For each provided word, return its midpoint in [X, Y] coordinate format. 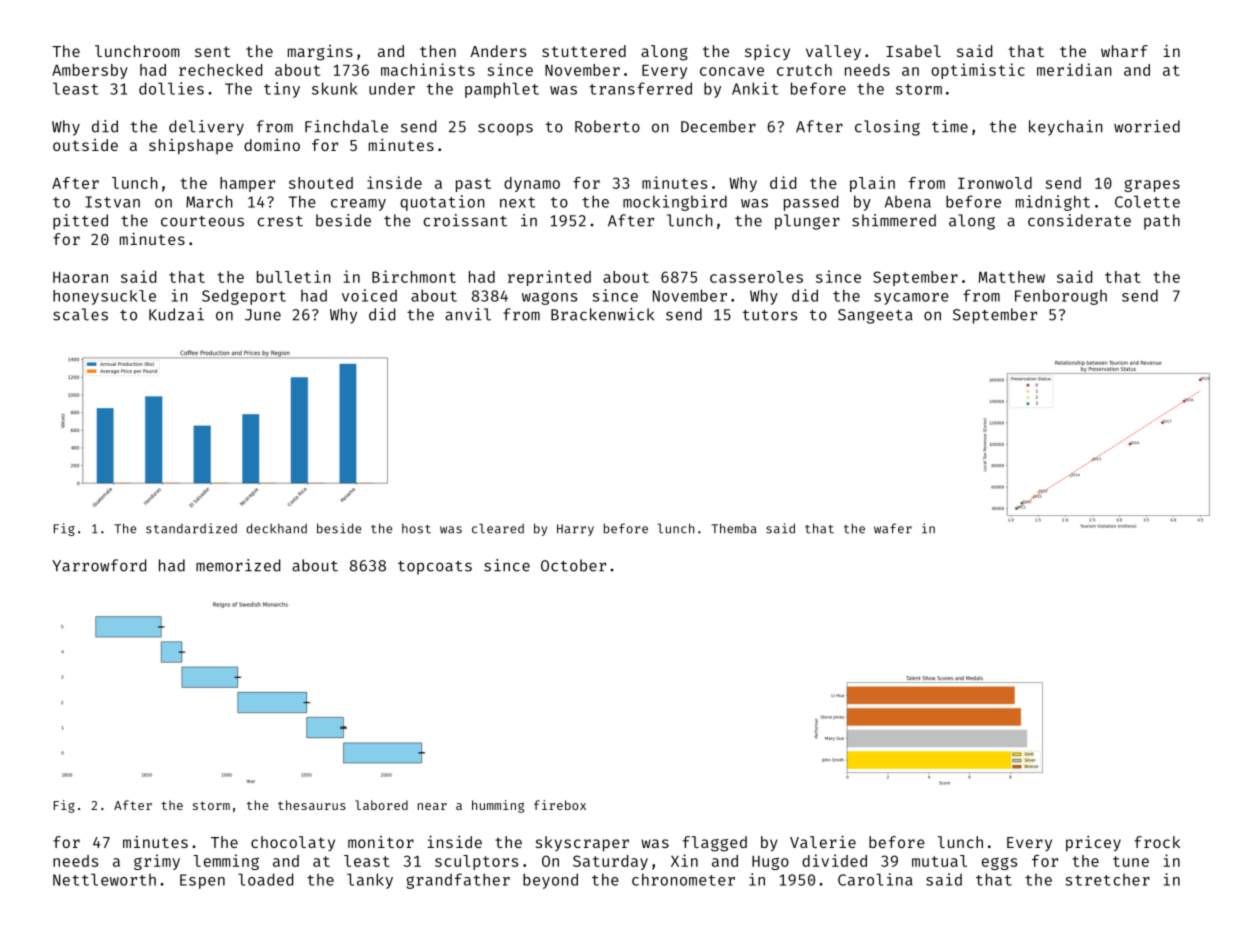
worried [1147, 126]
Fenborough [1061, 297]
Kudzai [176, 314]
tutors [770, 315]
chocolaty [293, 843]
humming [498, 806]
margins [320, 53]
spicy [767, 52]
